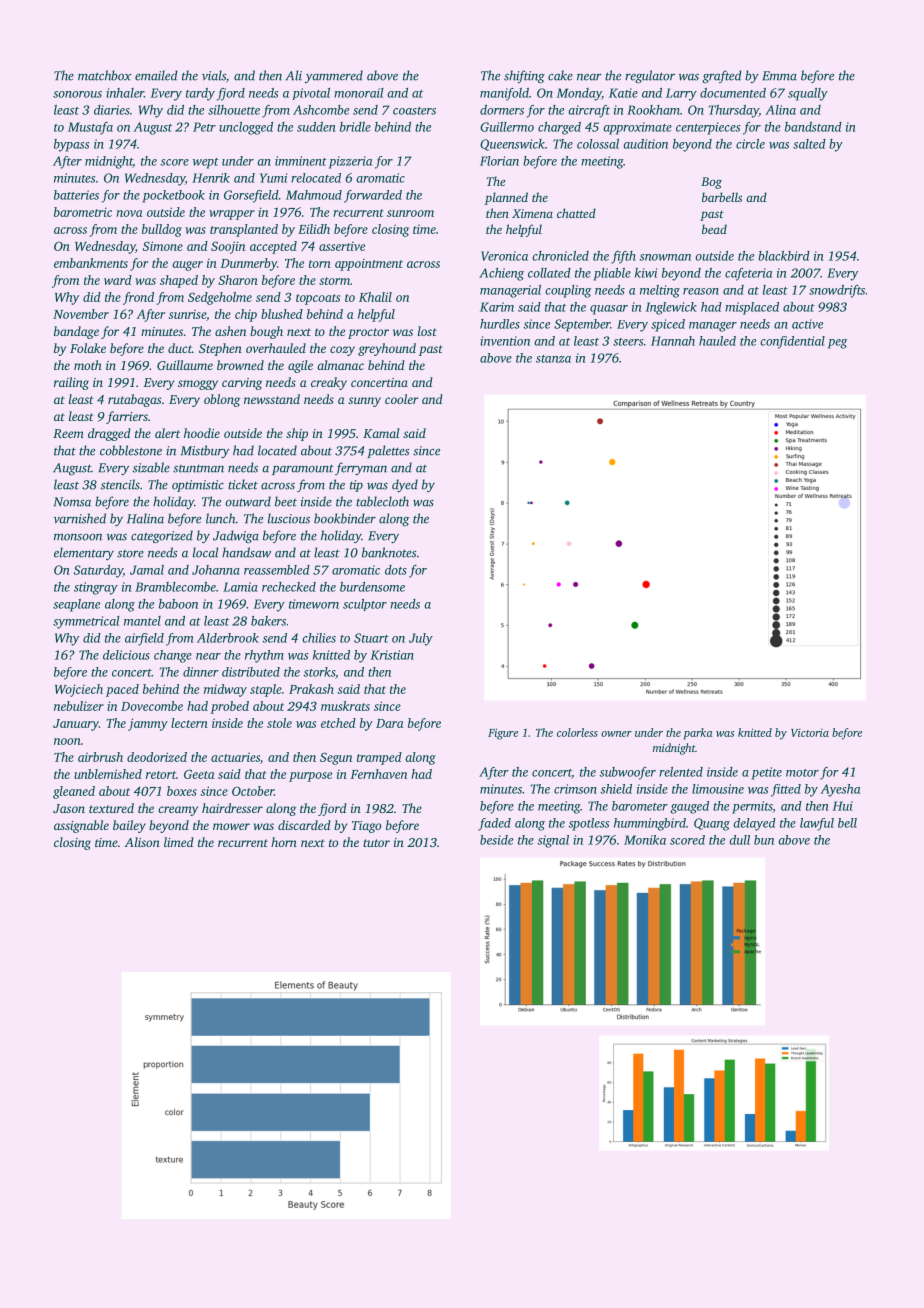  What do you see at coordinates (311, 94) in the screenshot?
I see `pivotal` at bounding box center [311, 94].
